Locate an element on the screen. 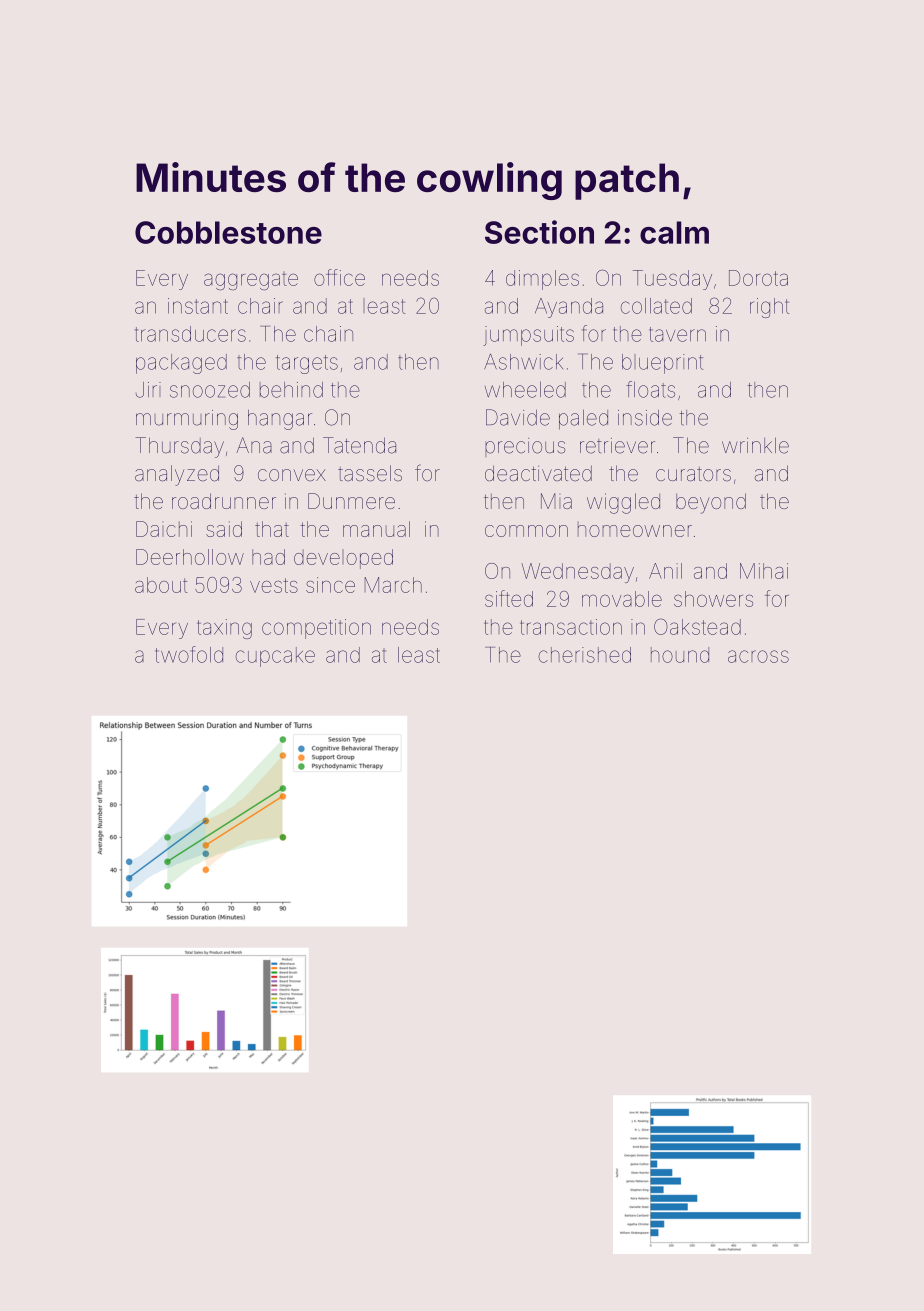 This screenshot has height=1311, width=924. analyzed is located at coordinates (177, 475).
